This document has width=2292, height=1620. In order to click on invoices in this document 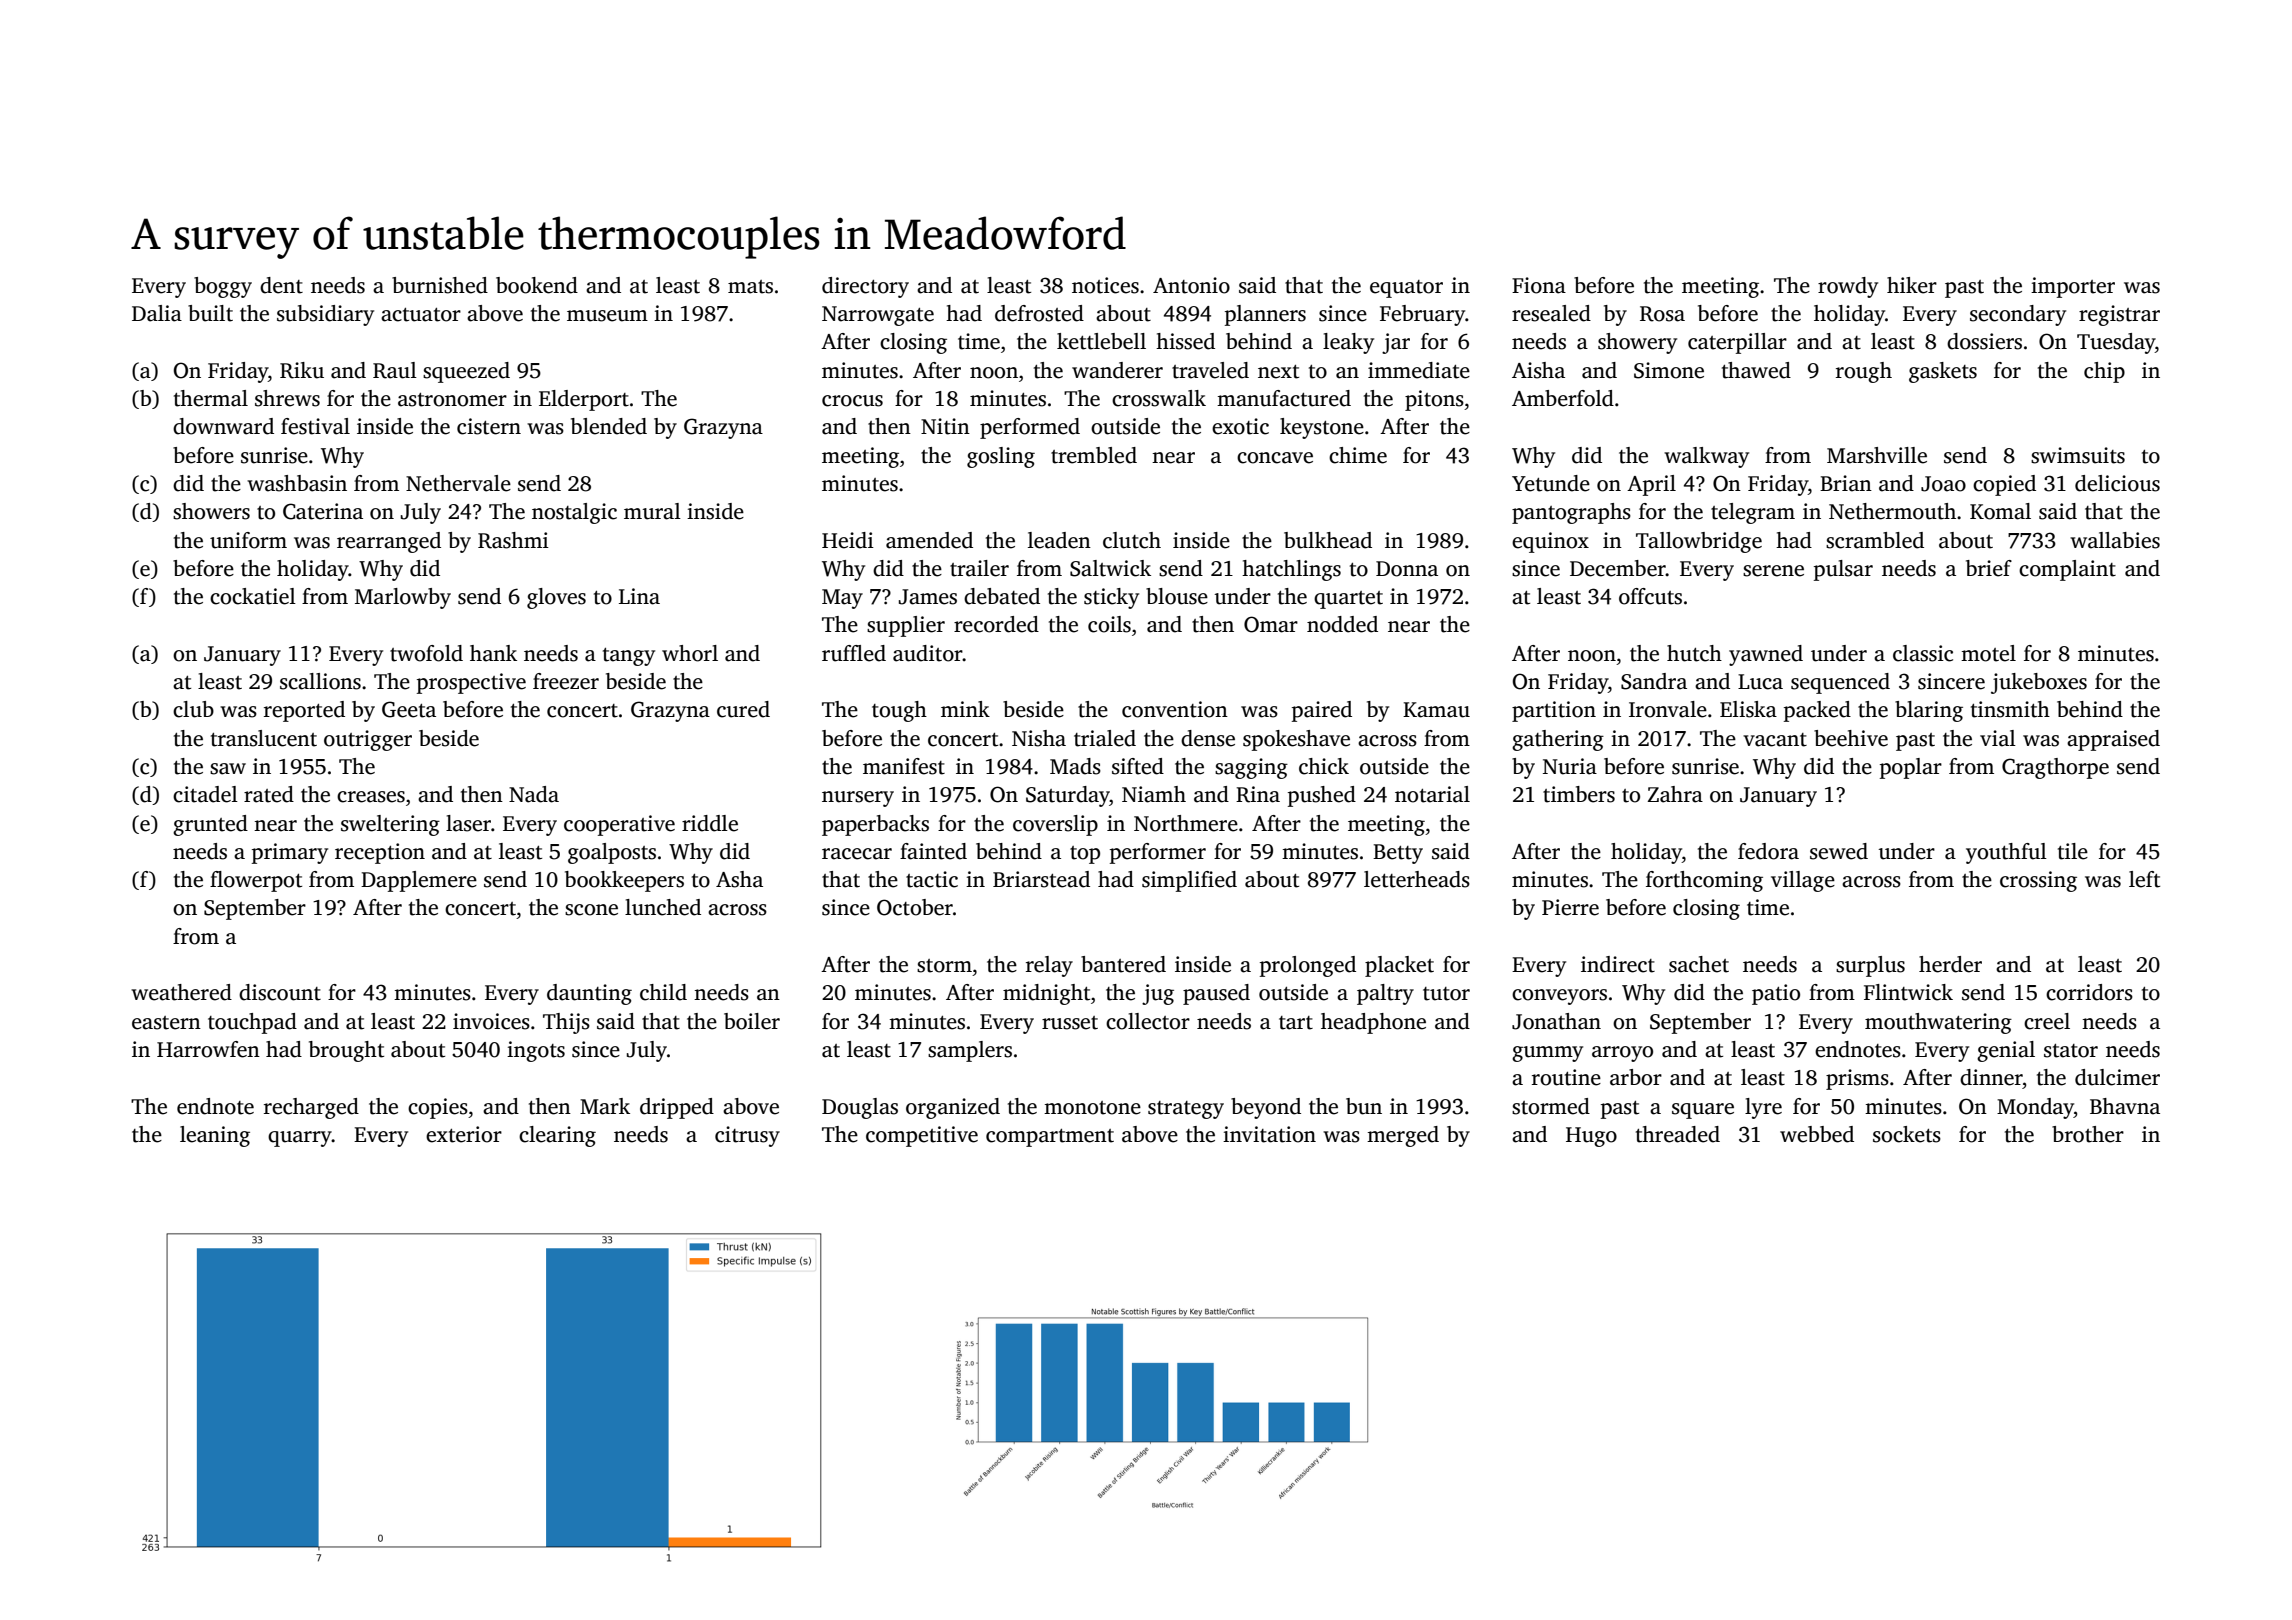, I will do `click(491, 1021)`.
